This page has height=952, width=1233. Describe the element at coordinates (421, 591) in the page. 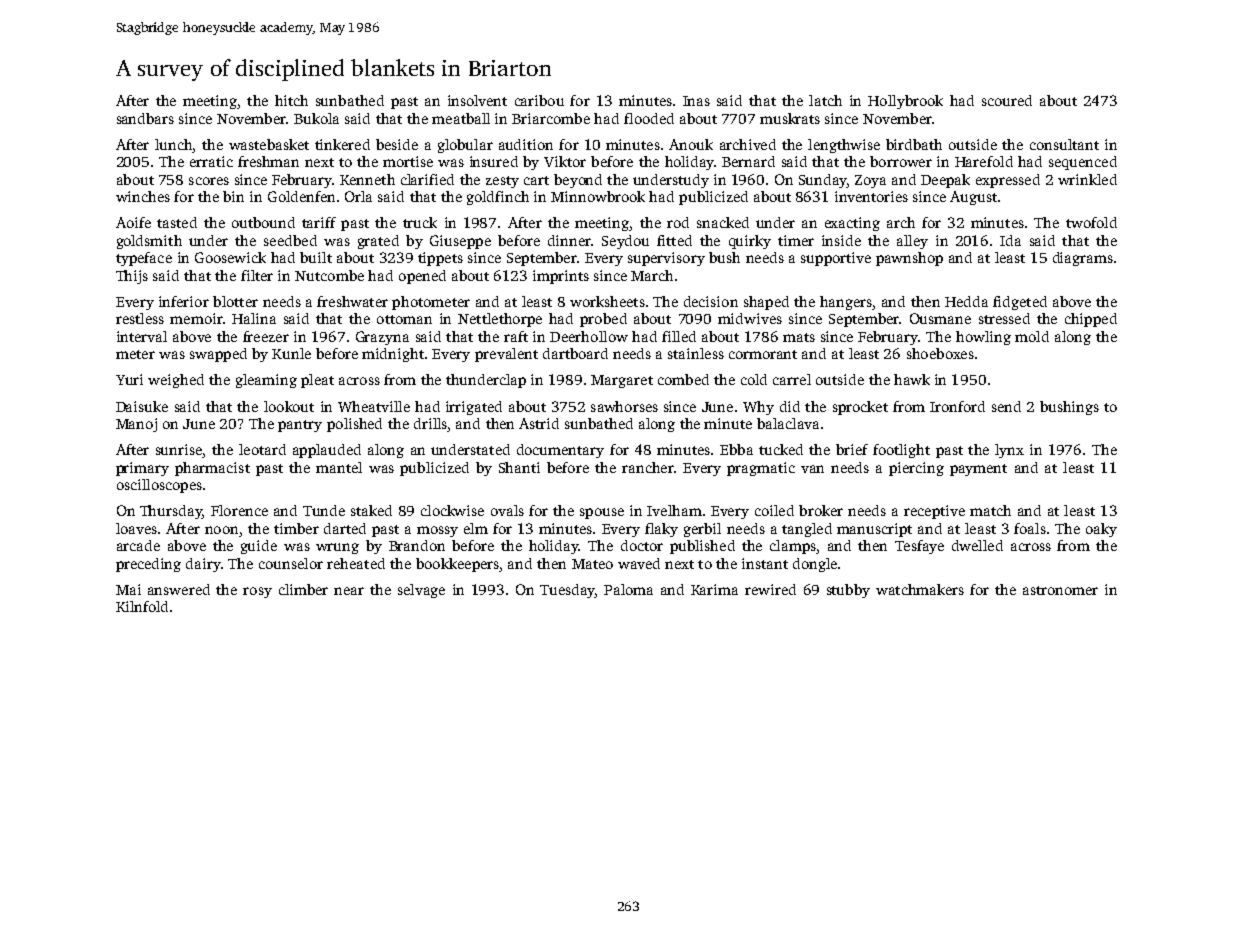

I see `selvage` at that location.
